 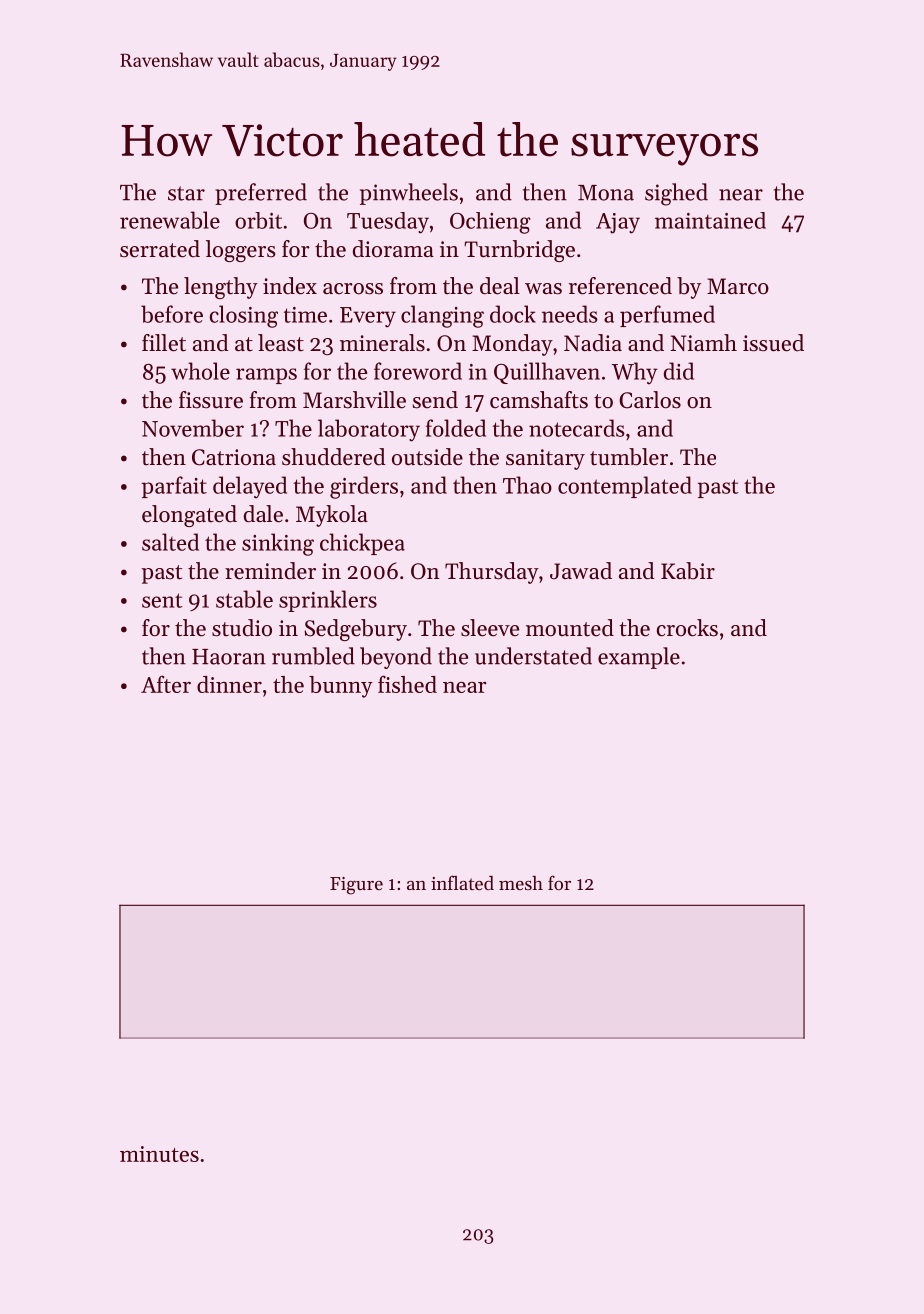 What do you see at coordinates (625, 487) in the document?
I see `contemplated` at bounding box center [625, 487].
